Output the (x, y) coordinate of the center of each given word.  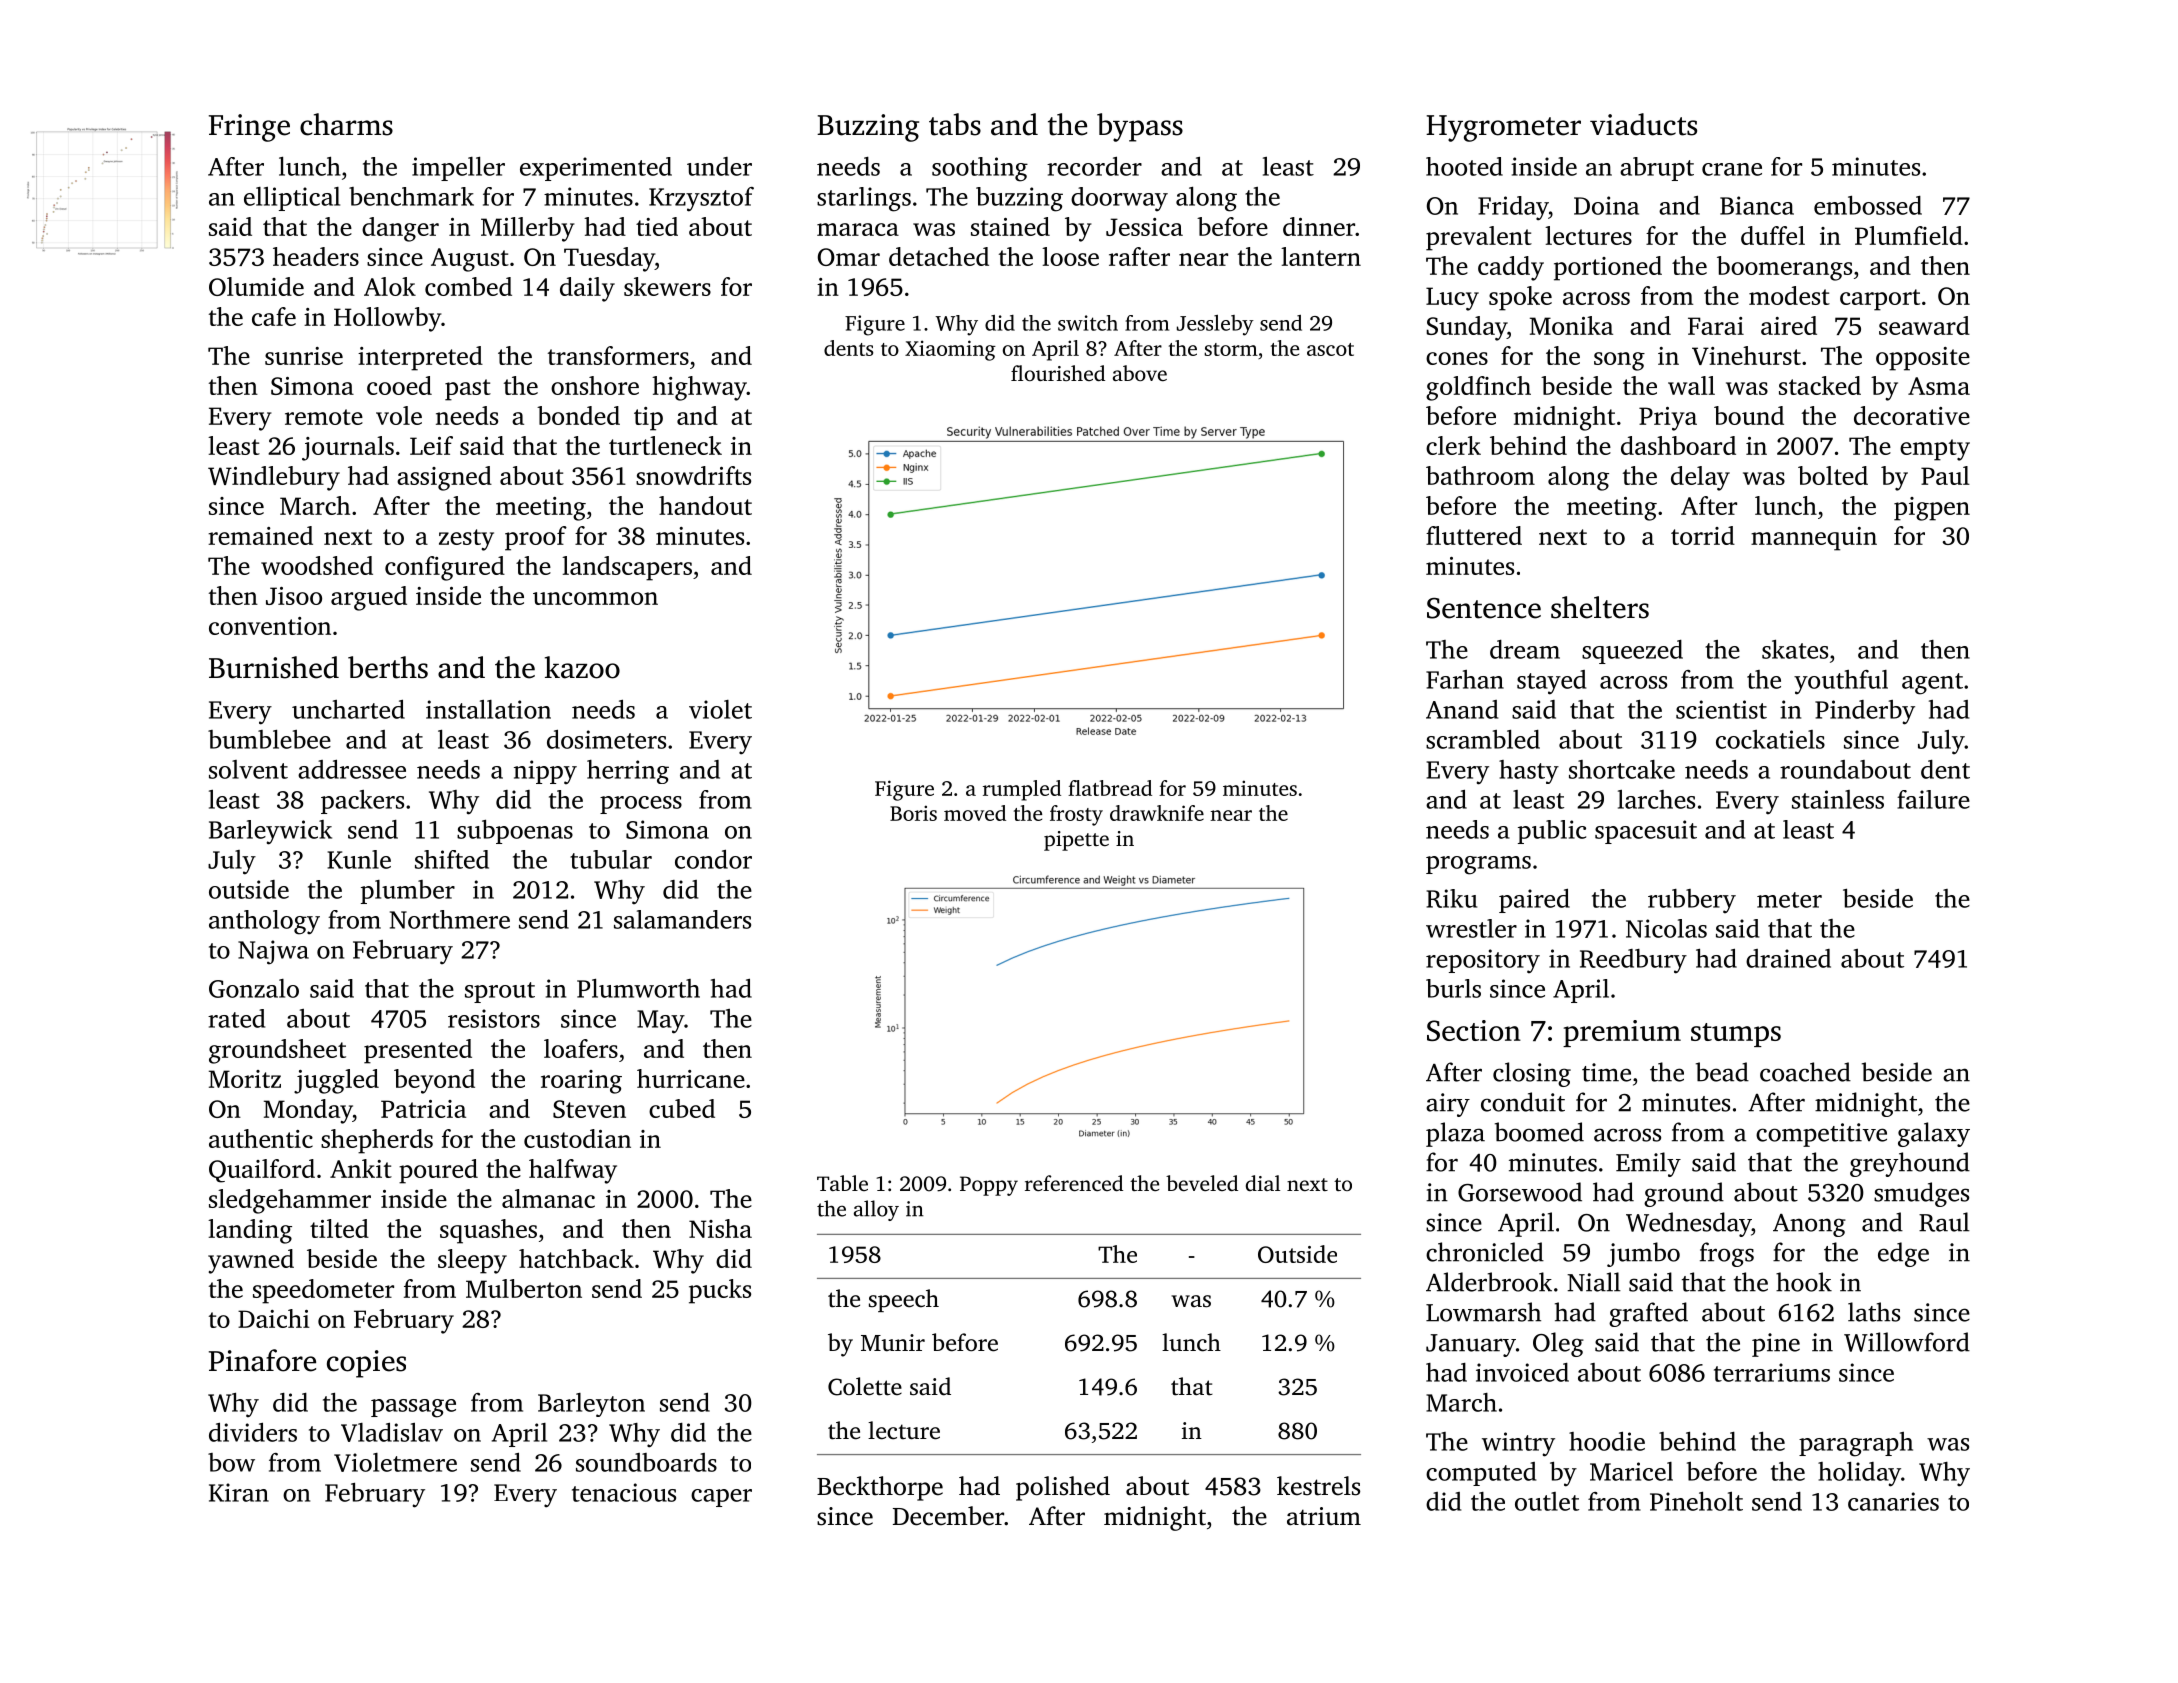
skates (1795, 649)
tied (657, 226)
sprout (500, 992)
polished (1063, 1488)
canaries (1893, 1501)
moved (975, 813)
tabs (955, 124)
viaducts (1643, 124)
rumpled (1022, 790)
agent (1932, 684)
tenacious (624, 1492)
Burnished (274, 667)
